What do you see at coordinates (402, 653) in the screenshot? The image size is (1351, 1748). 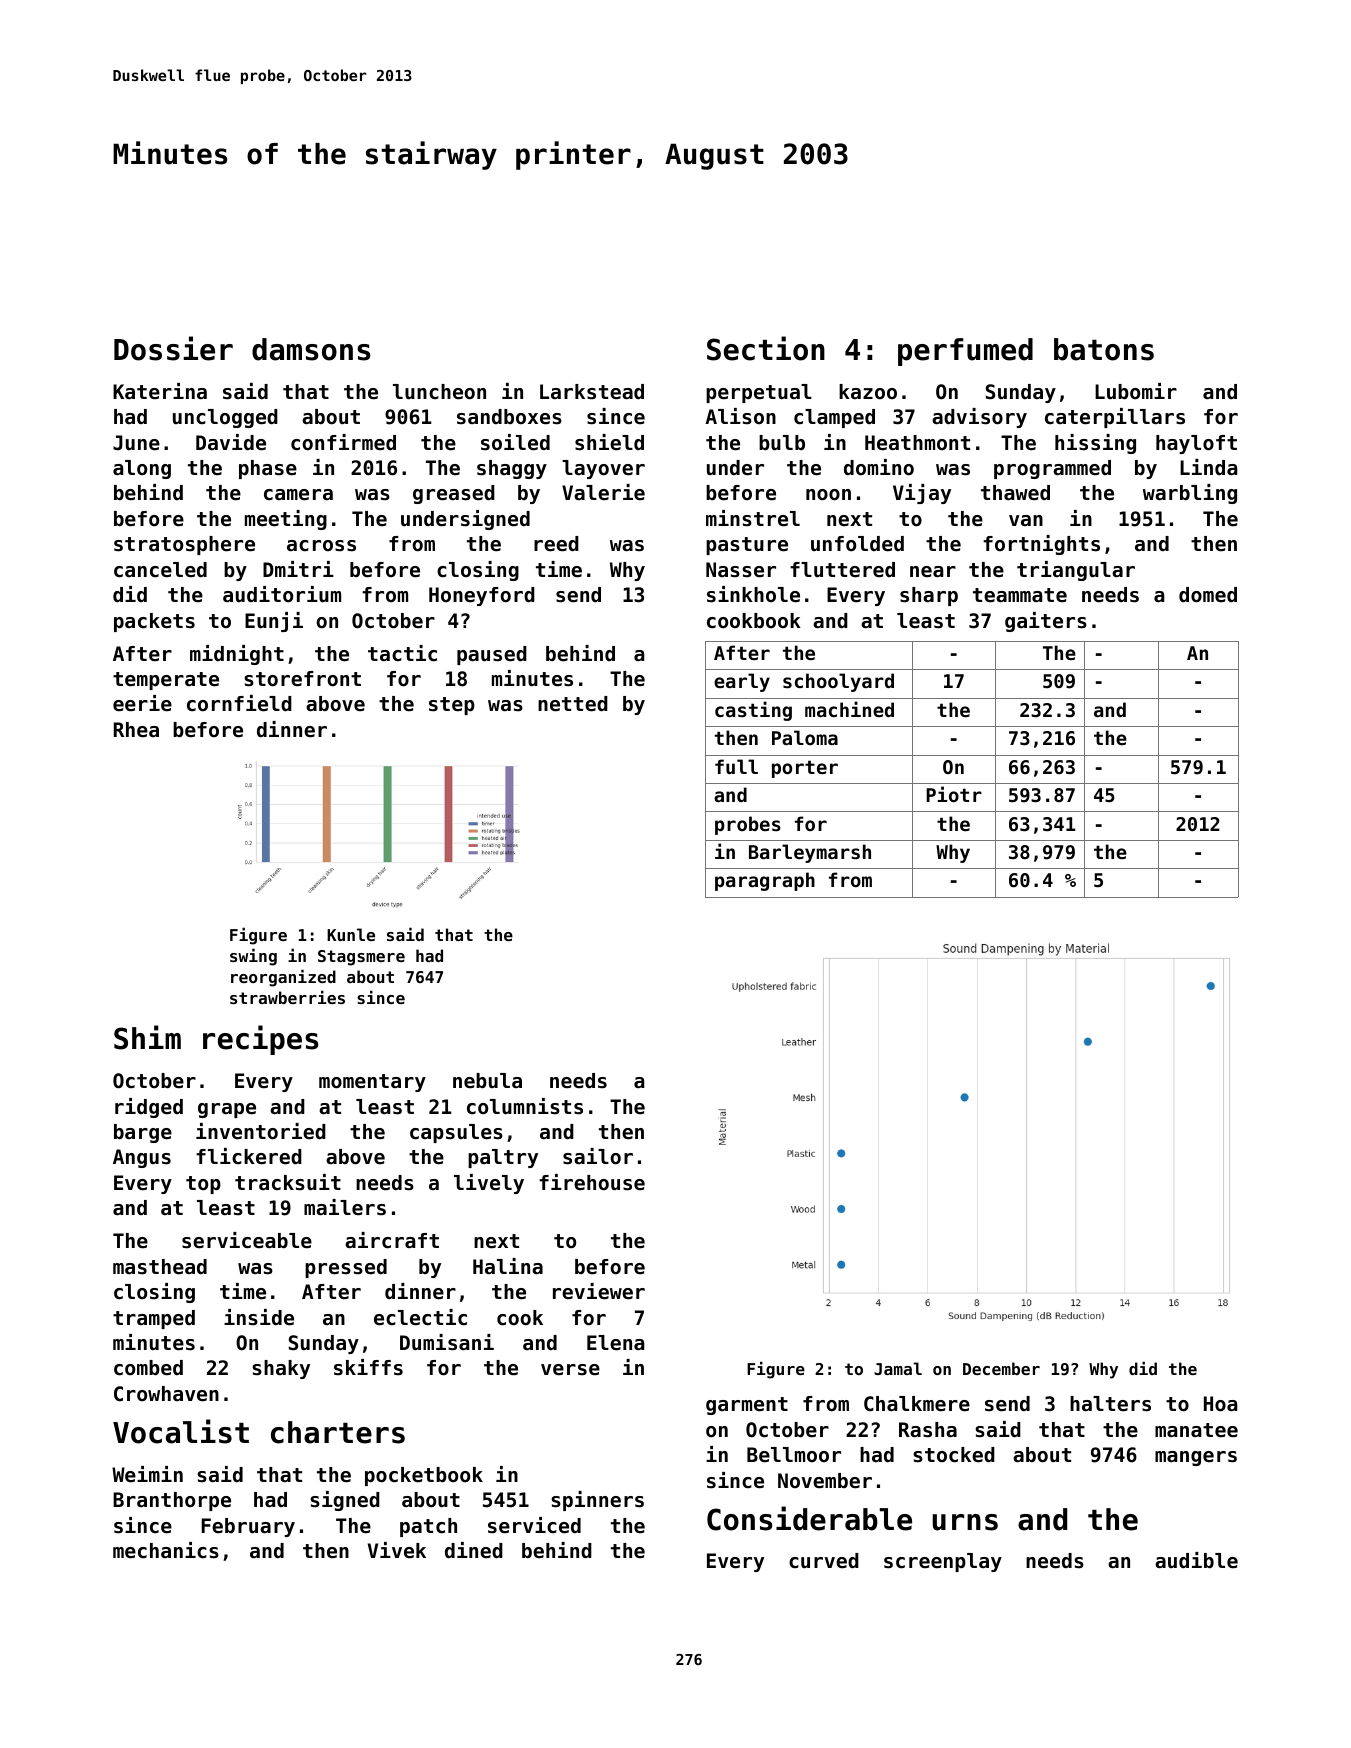 I see `tactic` at bounding box center [402, 653].
